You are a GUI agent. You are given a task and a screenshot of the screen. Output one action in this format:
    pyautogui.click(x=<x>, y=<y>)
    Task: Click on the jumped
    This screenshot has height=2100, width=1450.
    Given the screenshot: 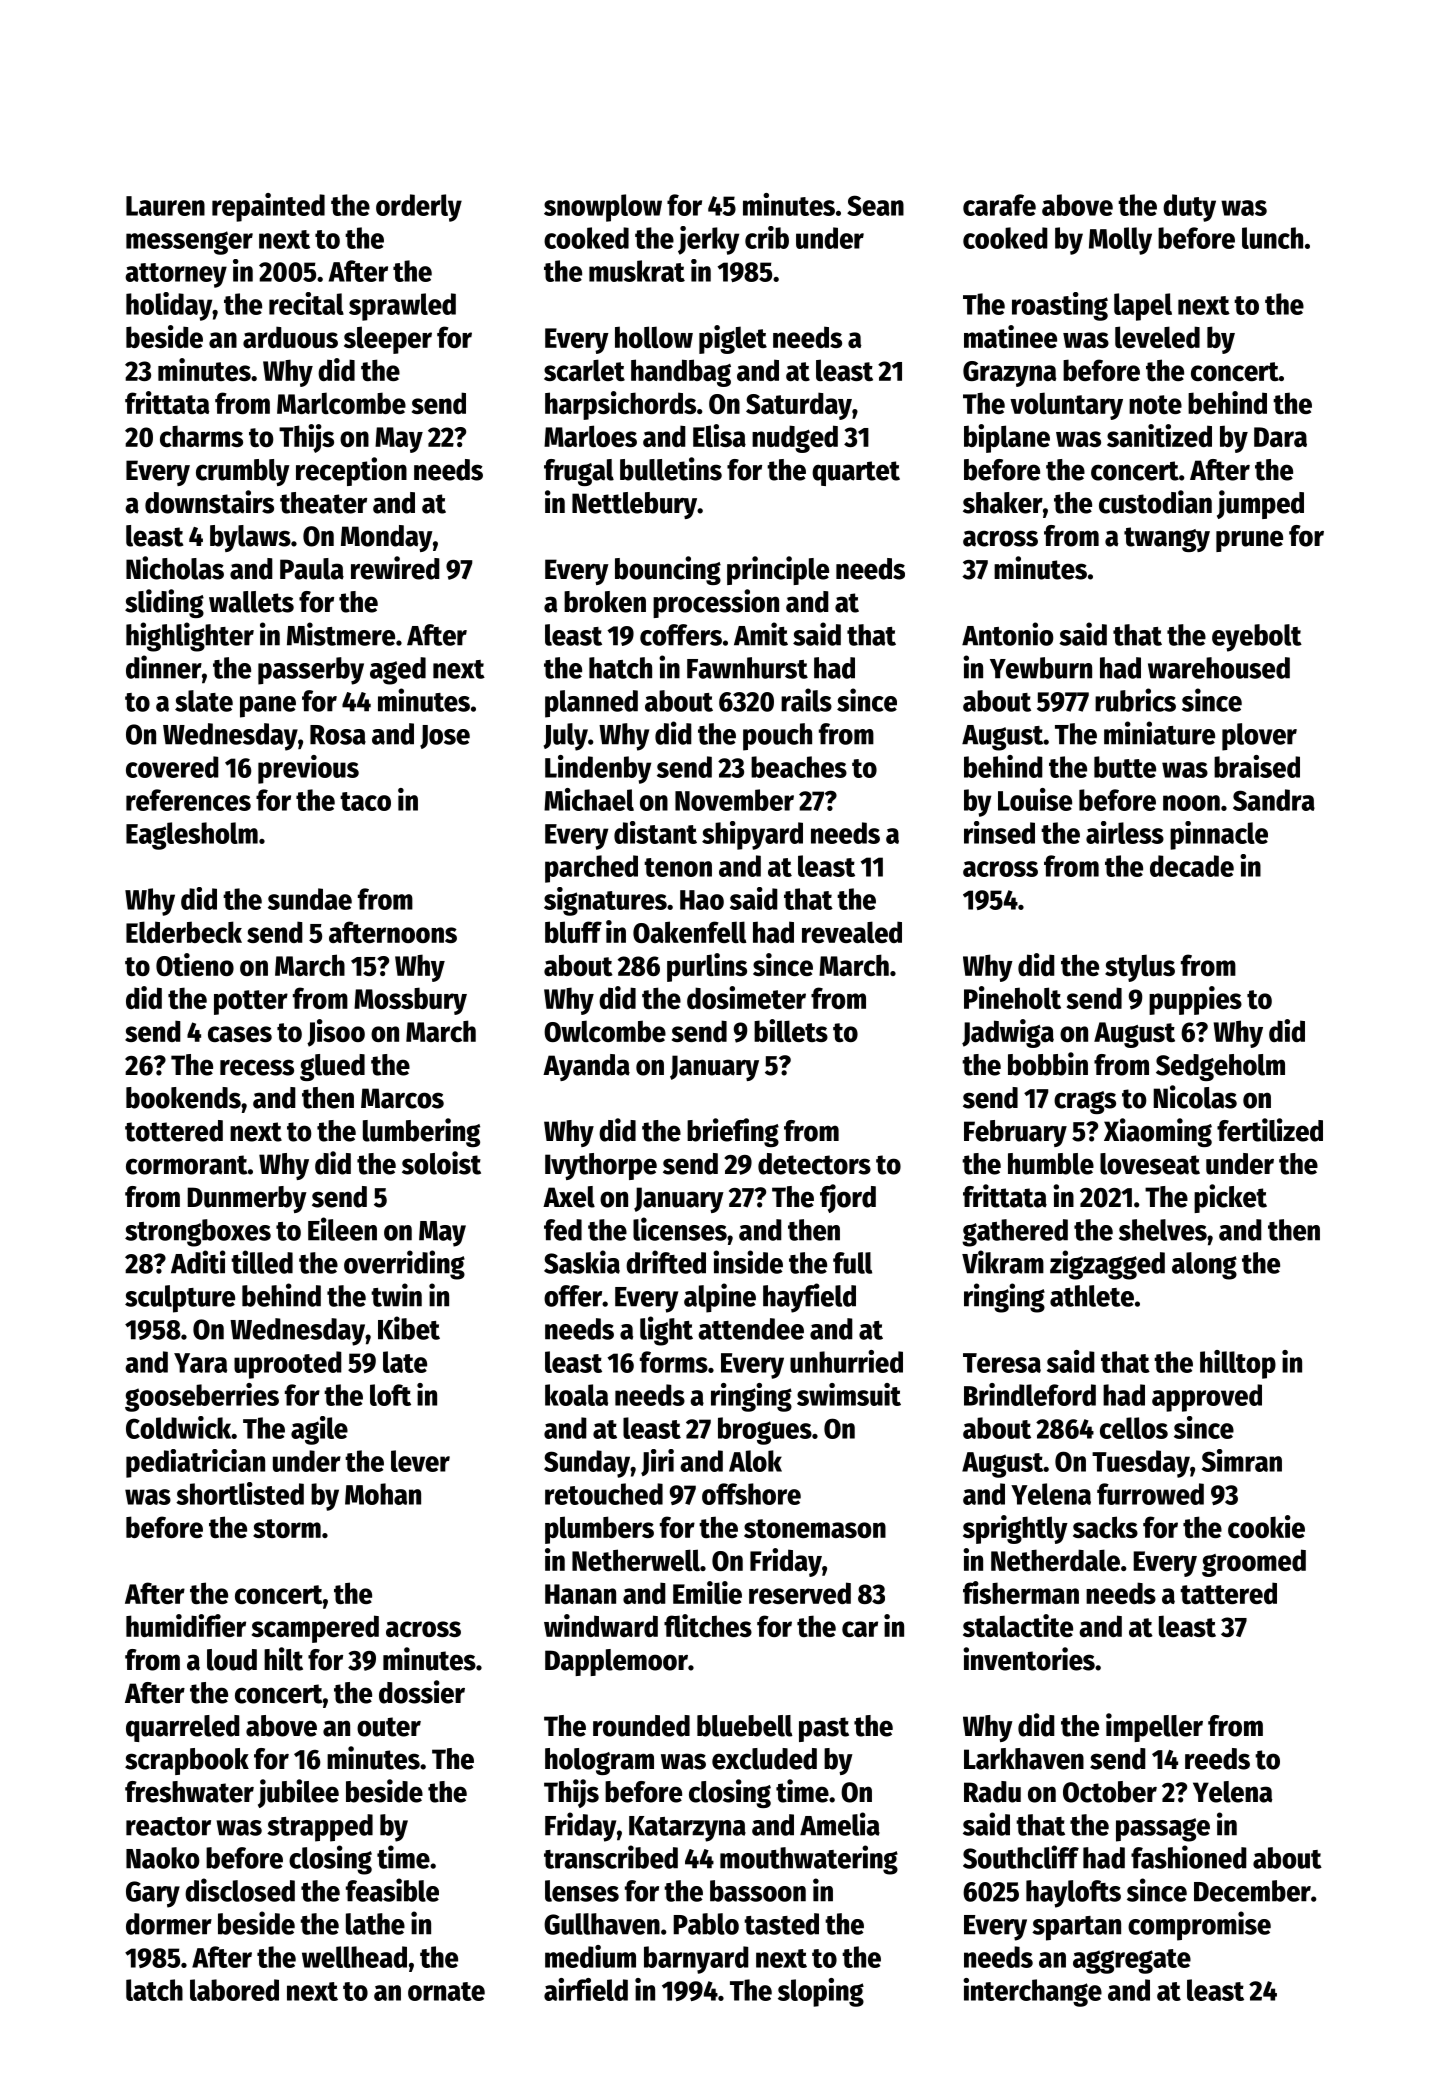 What is the action you would take?
    pyautogui.click(x=1260, y=504)
